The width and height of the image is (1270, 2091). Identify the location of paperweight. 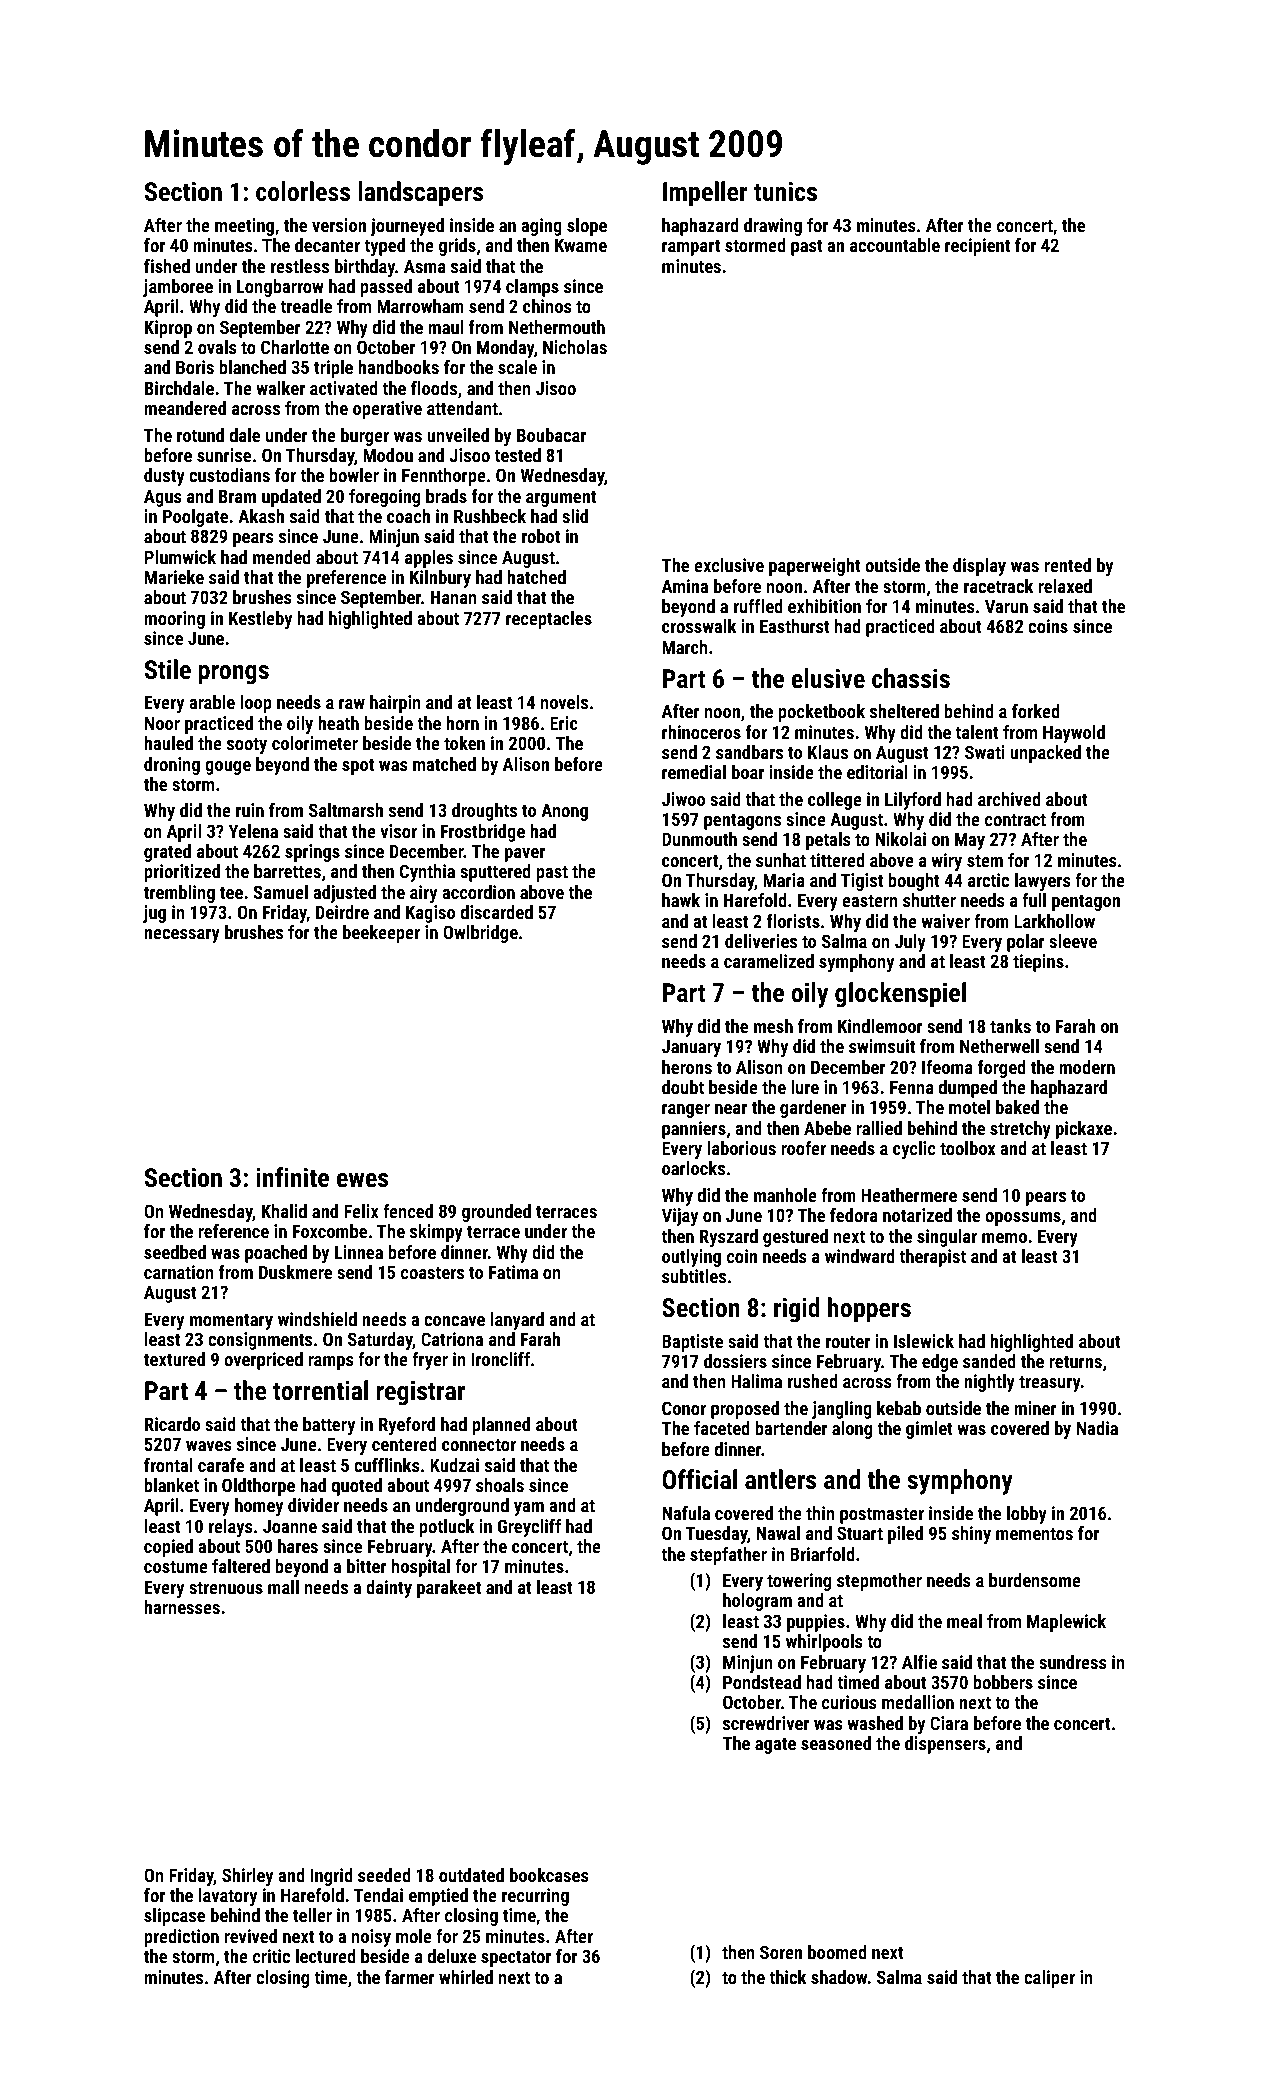
(815, 567).
